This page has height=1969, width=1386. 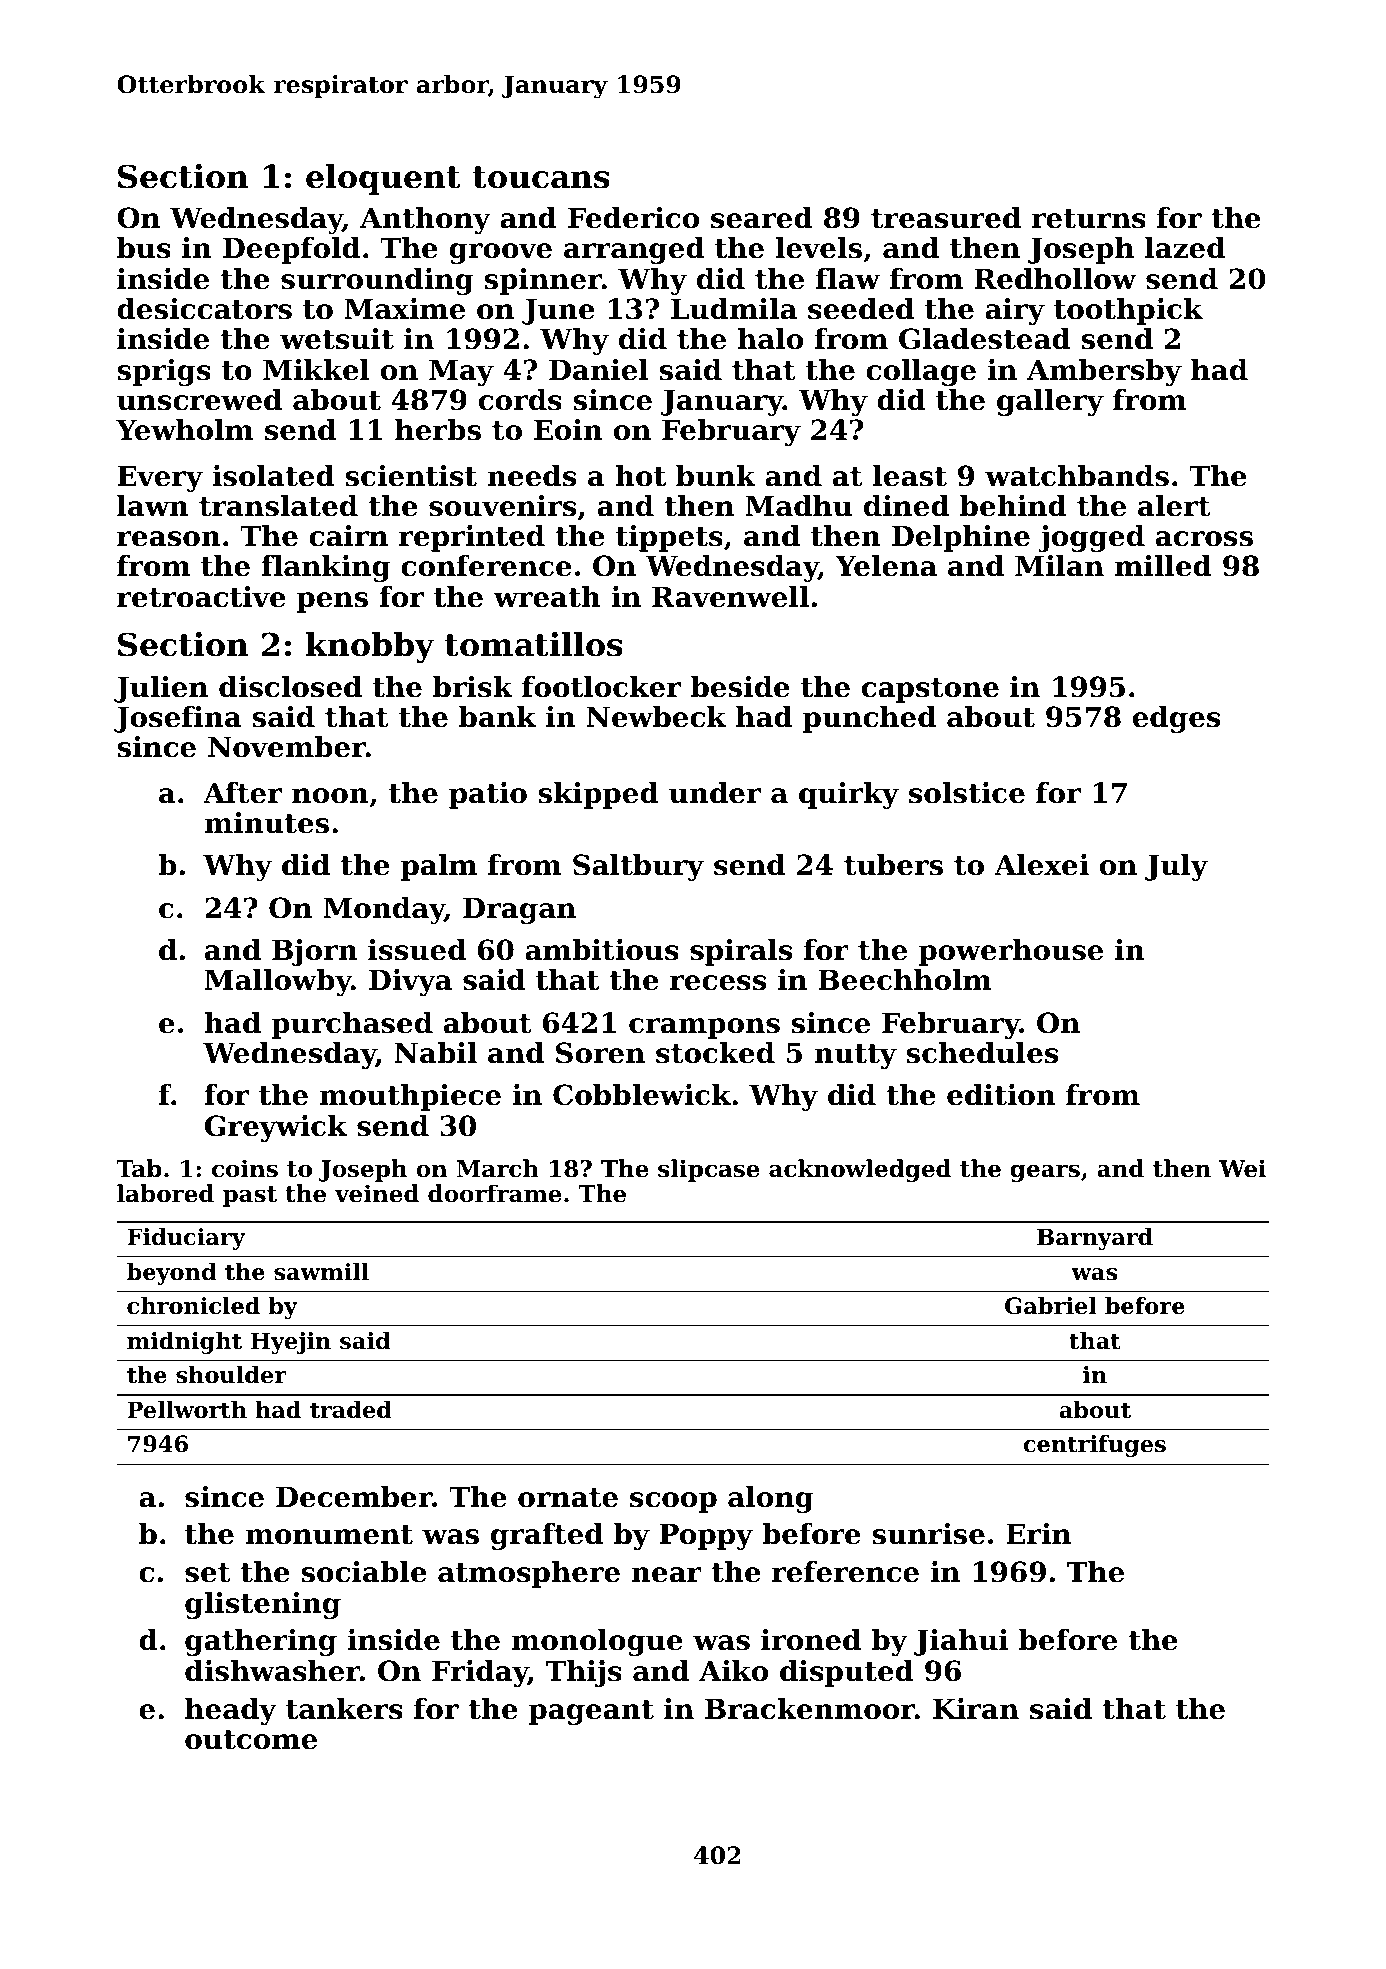 What do you see at coordinates (208, 1573) in the page?
I see `set` at bounding box center [208, 1573].
